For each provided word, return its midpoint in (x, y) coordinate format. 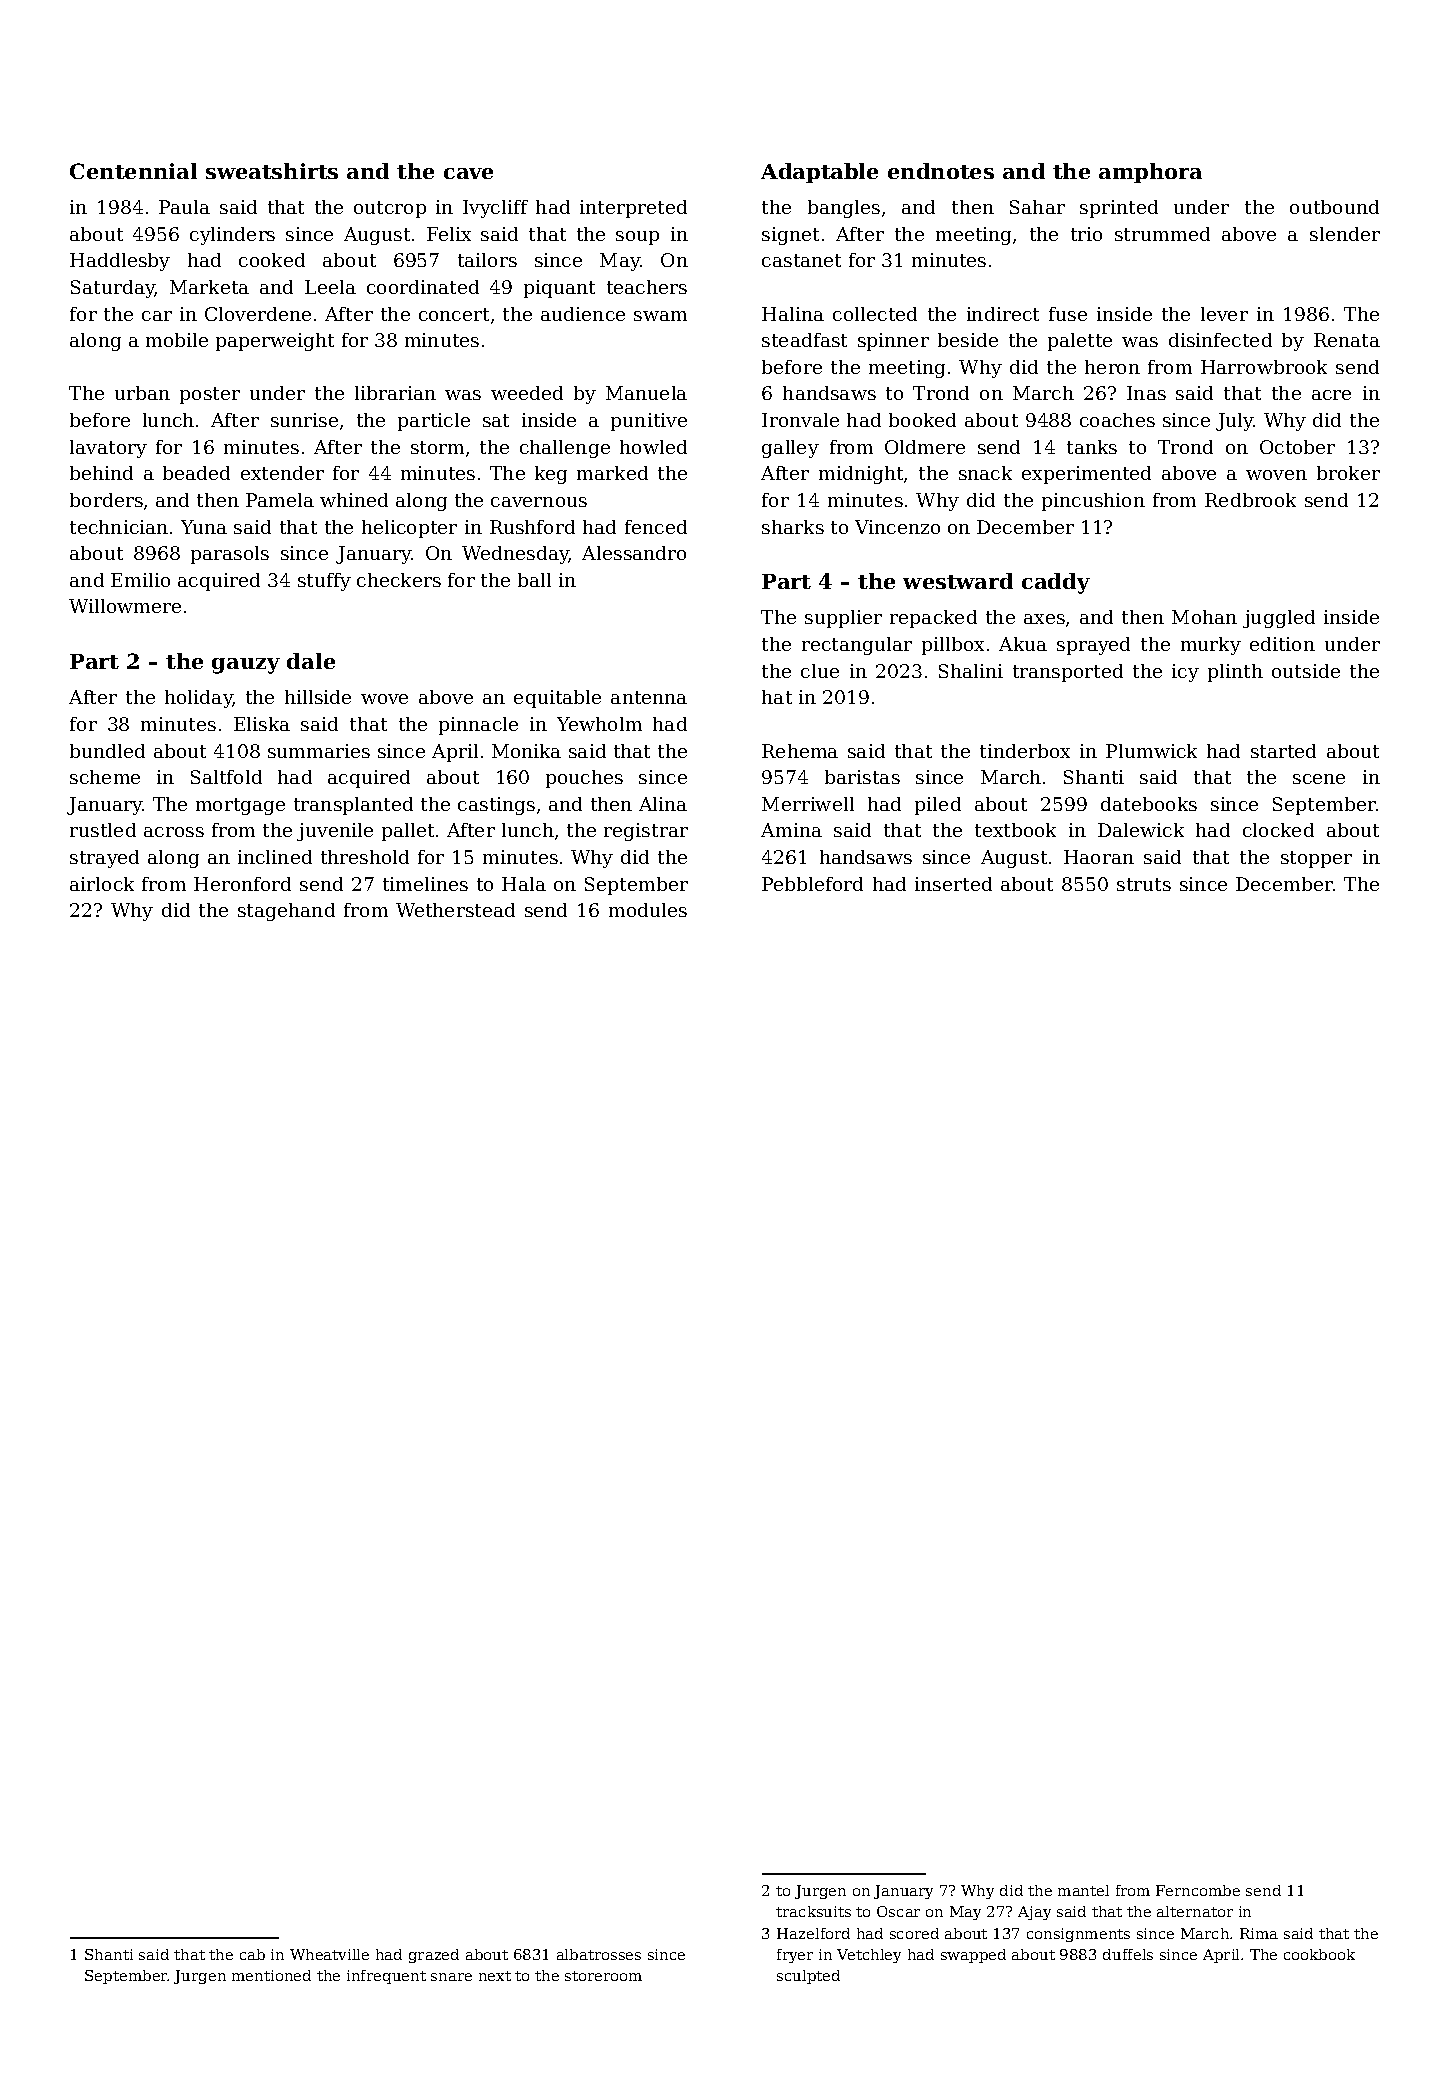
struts (1144, 884)
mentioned (271, 1975)
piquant (559, 289)
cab (252, 1954)
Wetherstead (455, 910)
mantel (1083, 1890)
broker (1348, 473)
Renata (1347, 340)
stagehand (286, 912)
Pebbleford (812, 884)
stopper (1316, 859)
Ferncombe (1198, 1890)
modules (648, 910)
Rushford (532, 527)
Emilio (140, 580)
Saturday (113, 289)
